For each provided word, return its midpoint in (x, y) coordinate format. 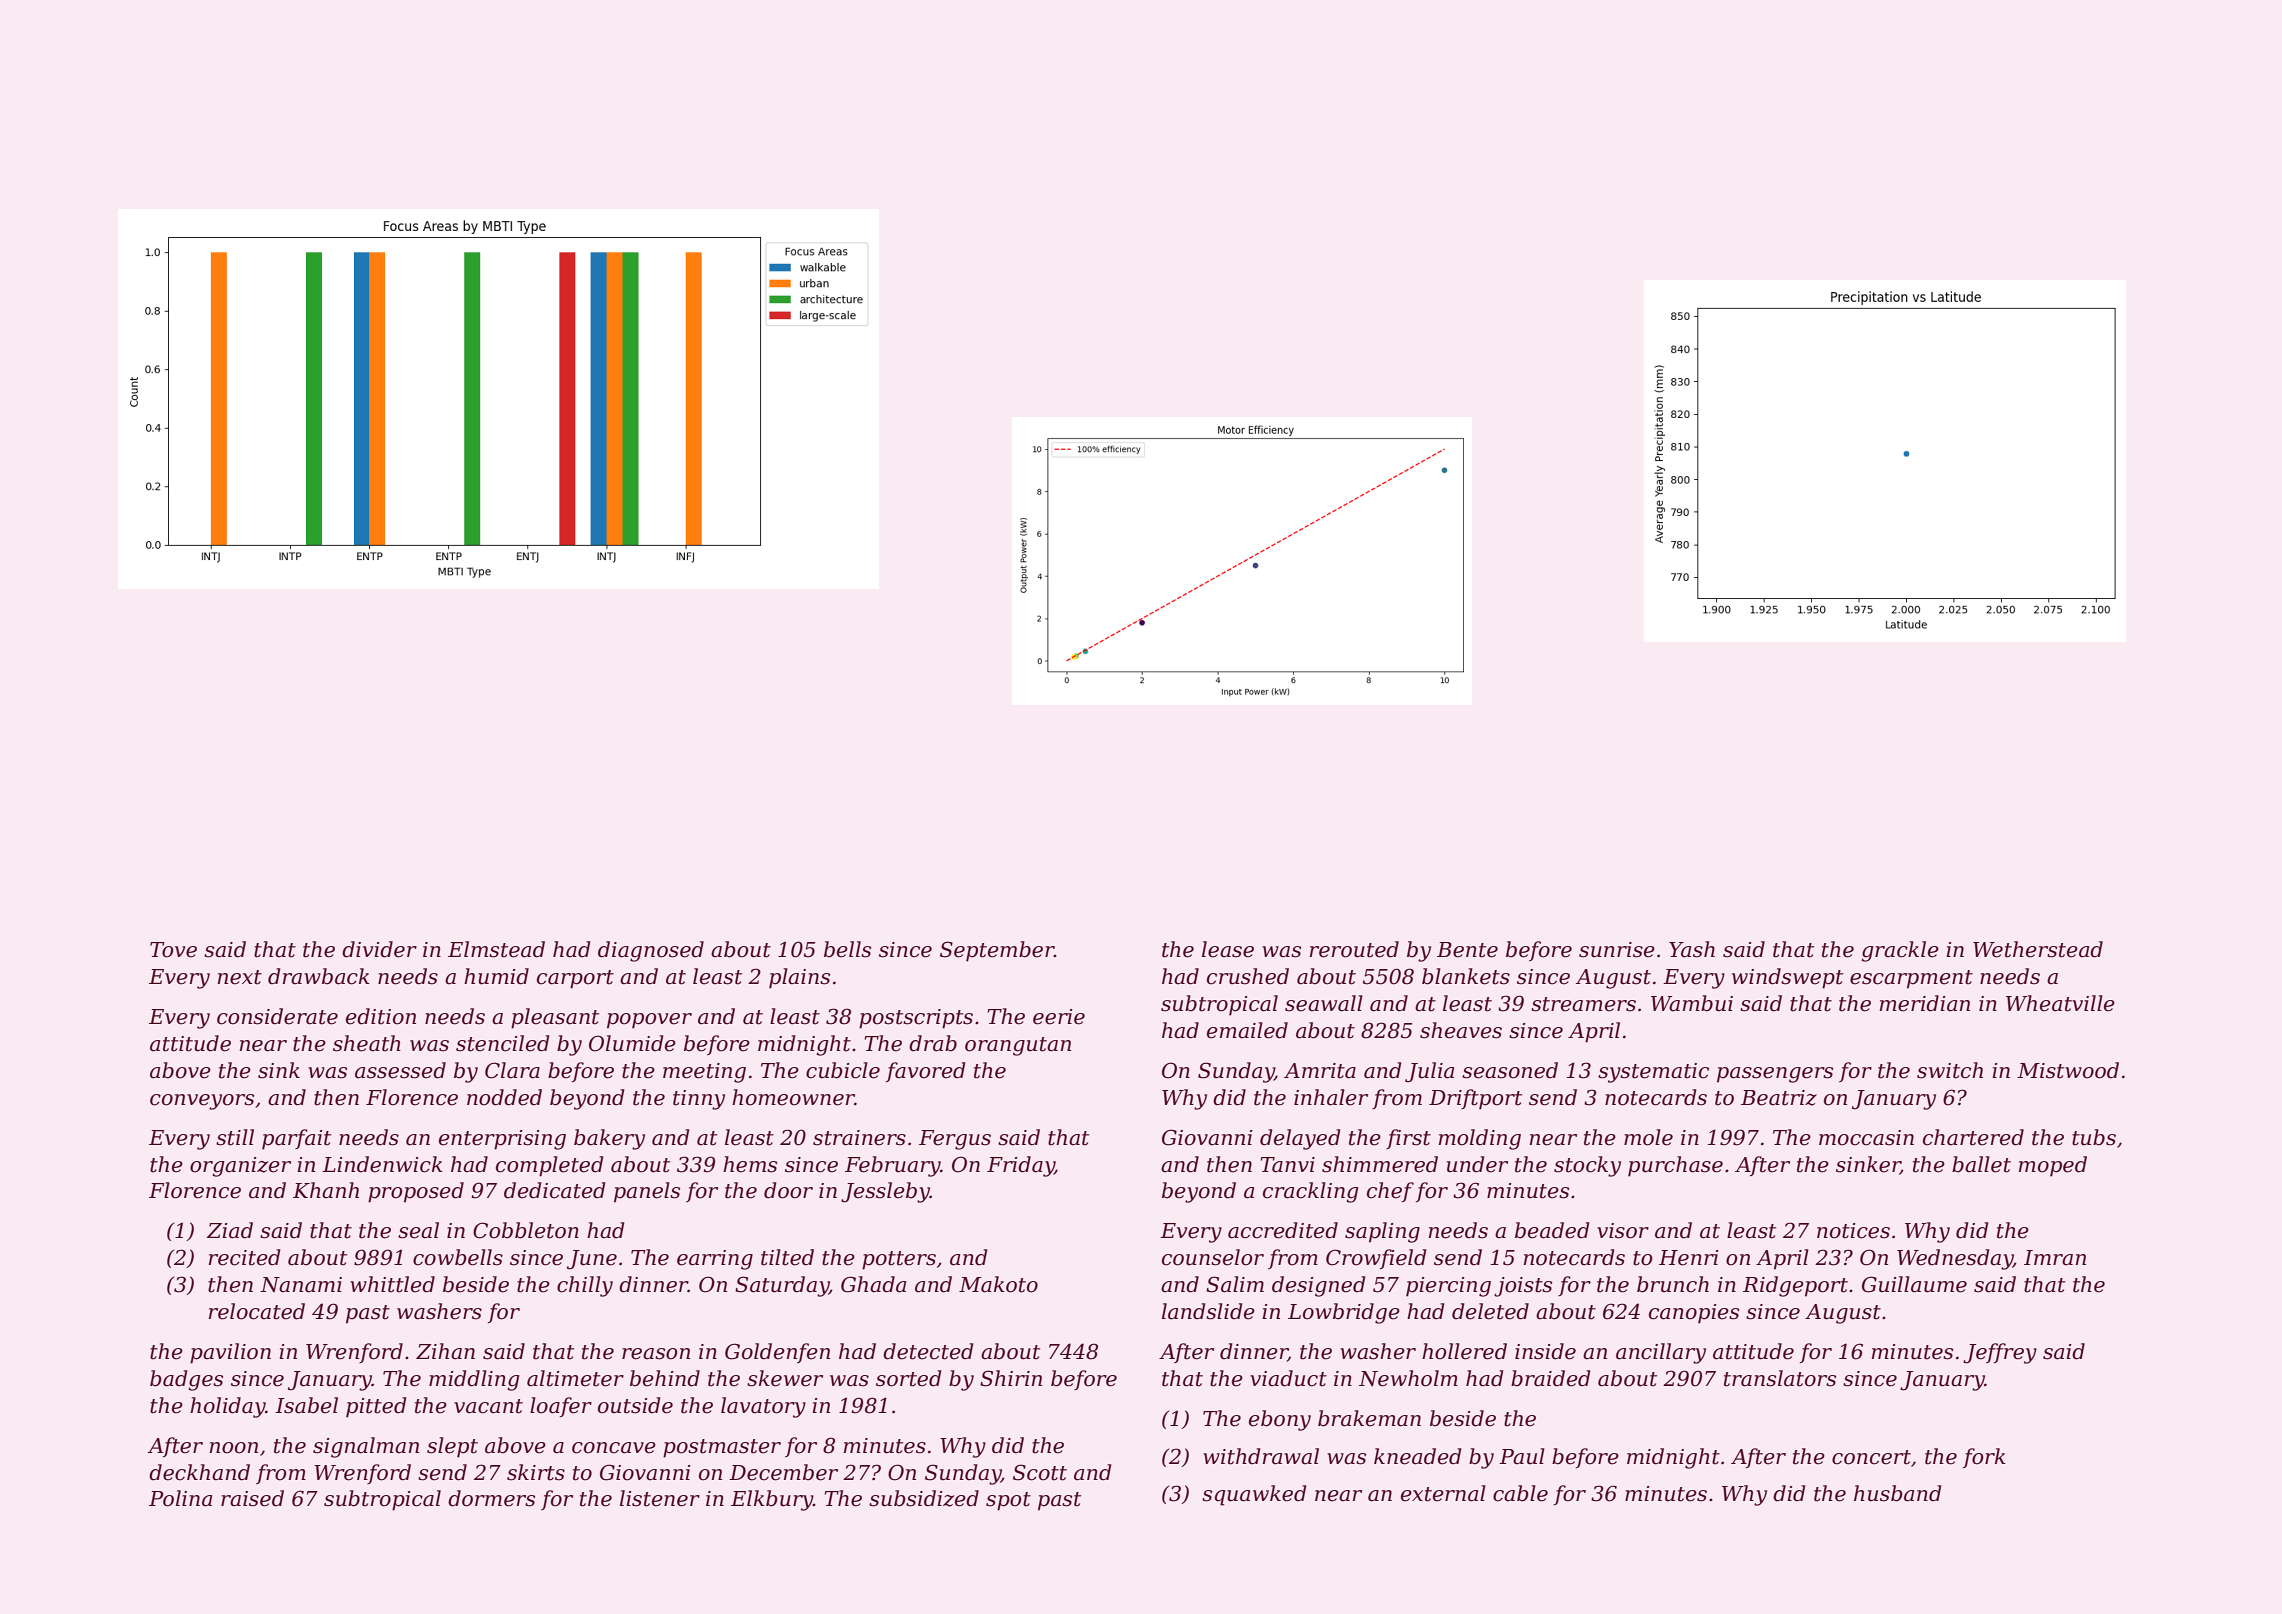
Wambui (1692, 1003)
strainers (859, 1138)
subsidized (924, 1498)
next (240, 977)
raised (252, 1498)
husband (1897, 1493)
